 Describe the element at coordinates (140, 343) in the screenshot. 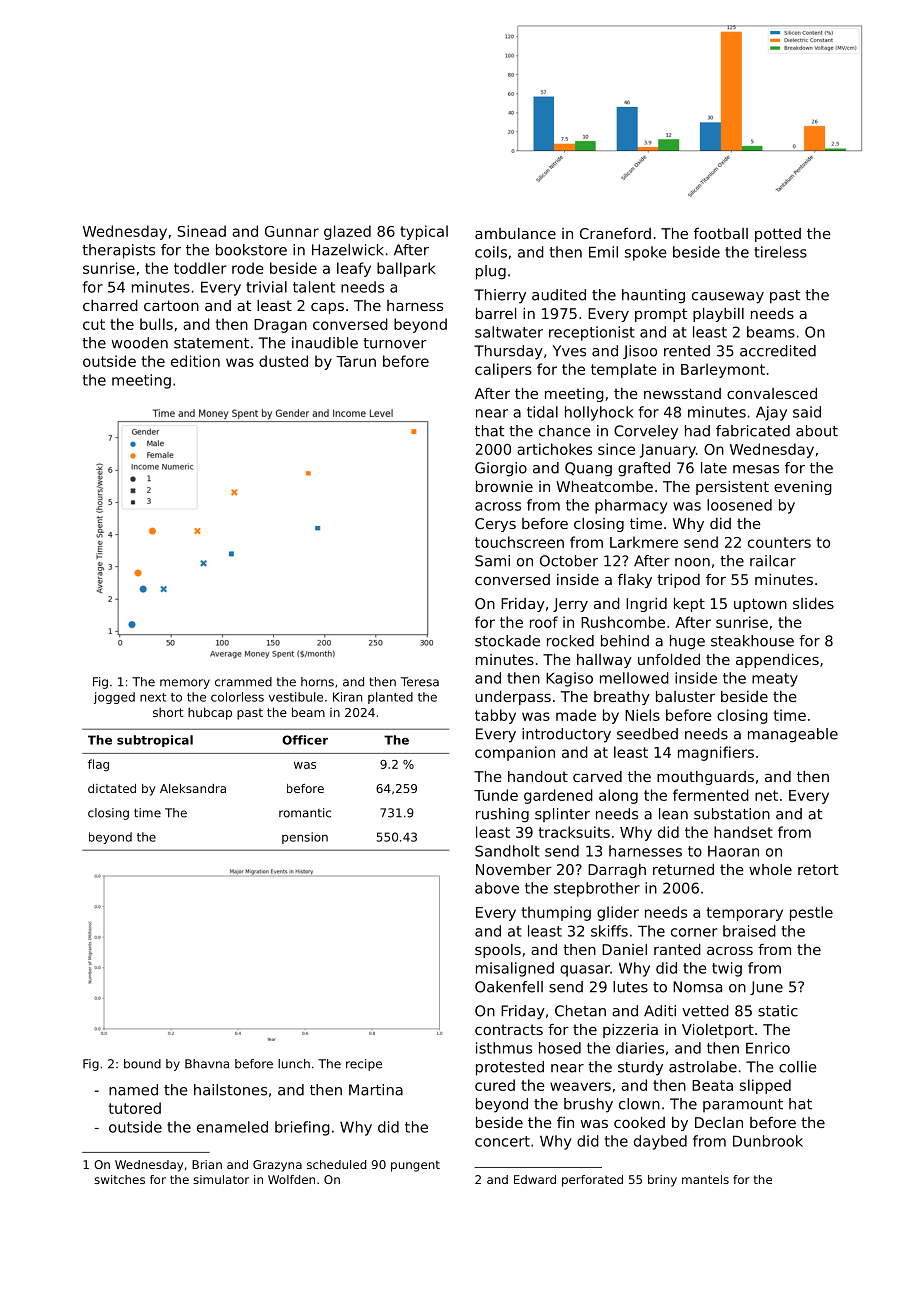

I see `wooden` at that location.
